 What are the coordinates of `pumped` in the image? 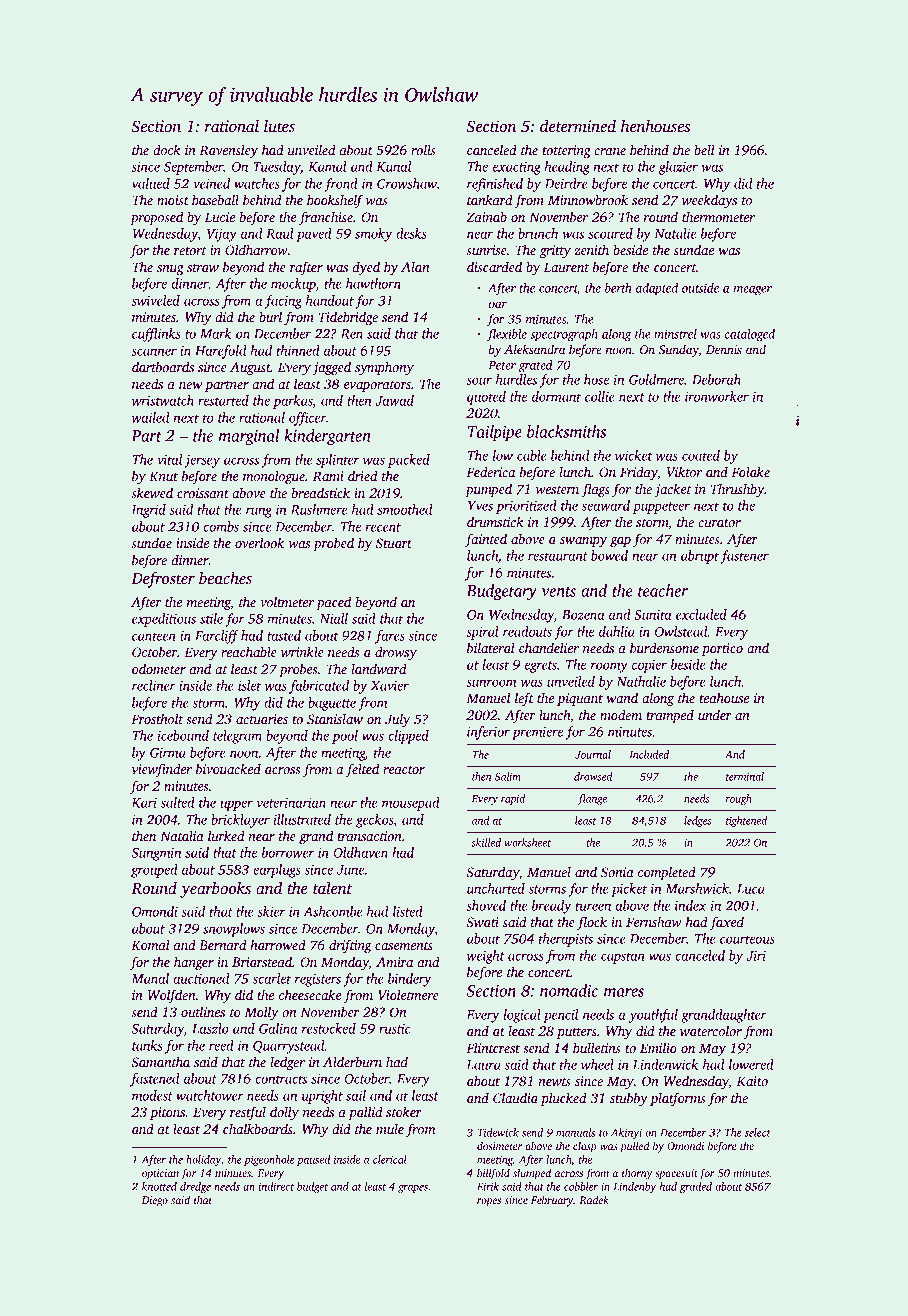 It's located at (488, 490).
